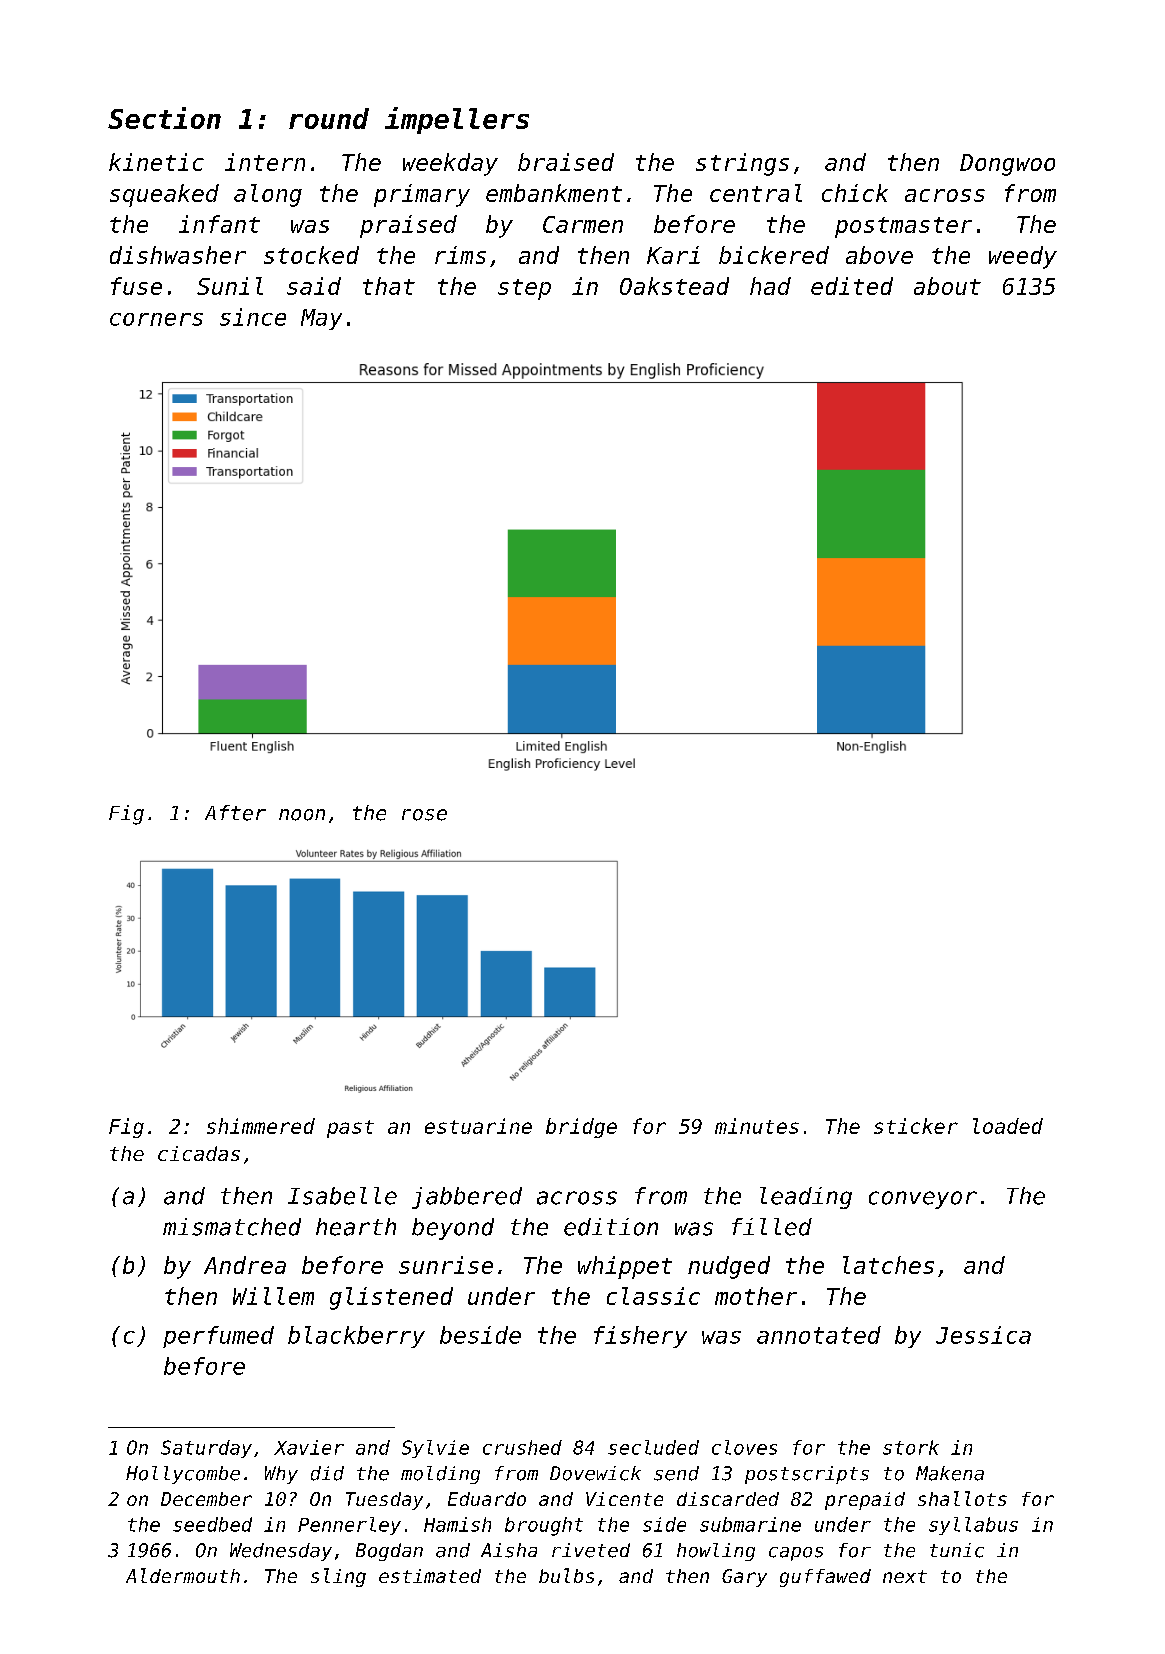 This document has height=1654, width=1165. I want to click on bickered, so click(774, 255).
